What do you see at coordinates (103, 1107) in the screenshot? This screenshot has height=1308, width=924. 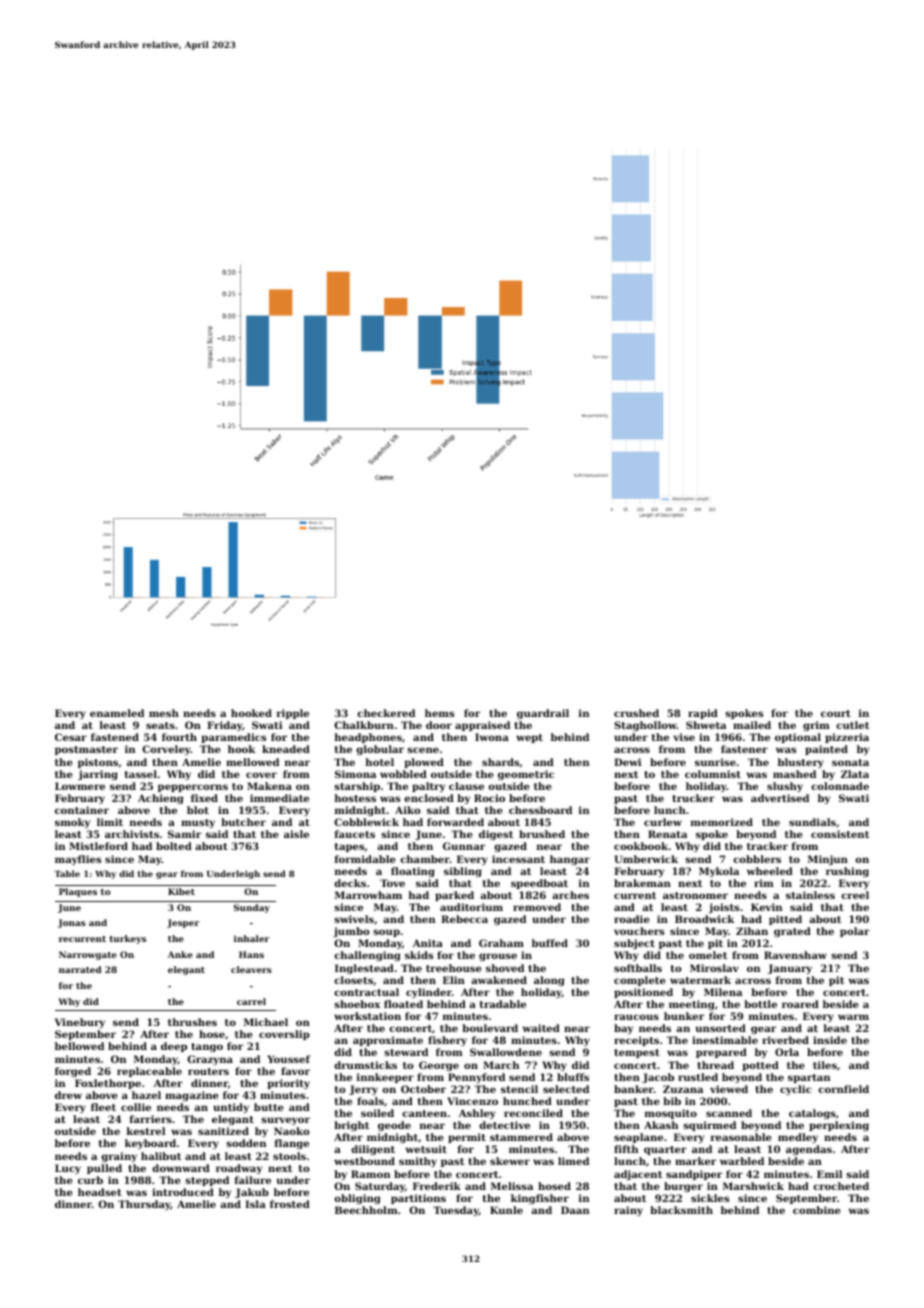 I see `fleet` at bounding box center [103, 1107].
